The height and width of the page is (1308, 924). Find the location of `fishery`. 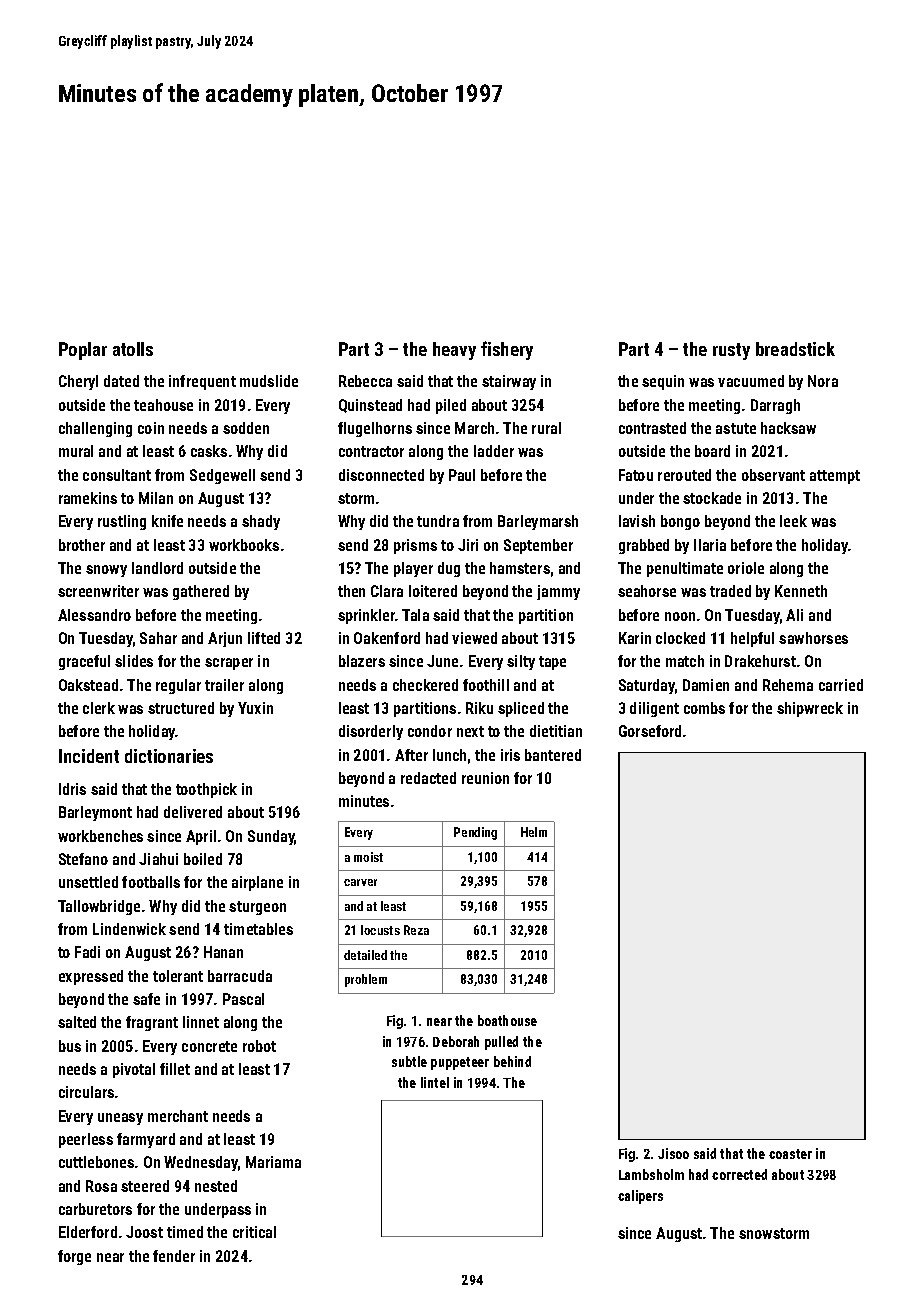

fishery is located at coordinates (507, 350).
